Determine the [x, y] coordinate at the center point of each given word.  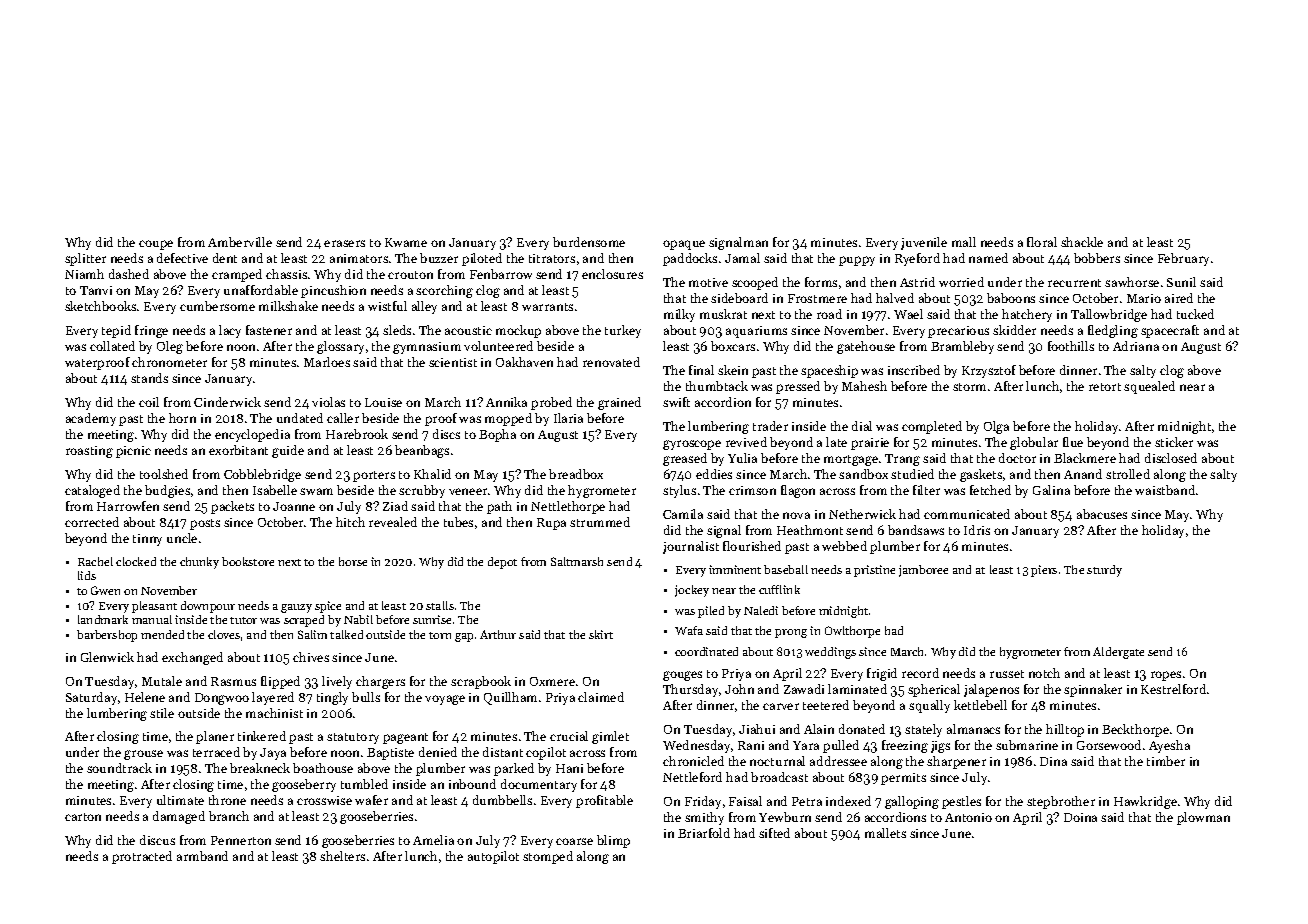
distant [503, 752]
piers [1044, 571]
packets [232, 507]
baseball [786, 569]
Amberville [240, 242]
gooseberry [304, 785]
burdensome [589, 242]
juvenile [924, 243]
